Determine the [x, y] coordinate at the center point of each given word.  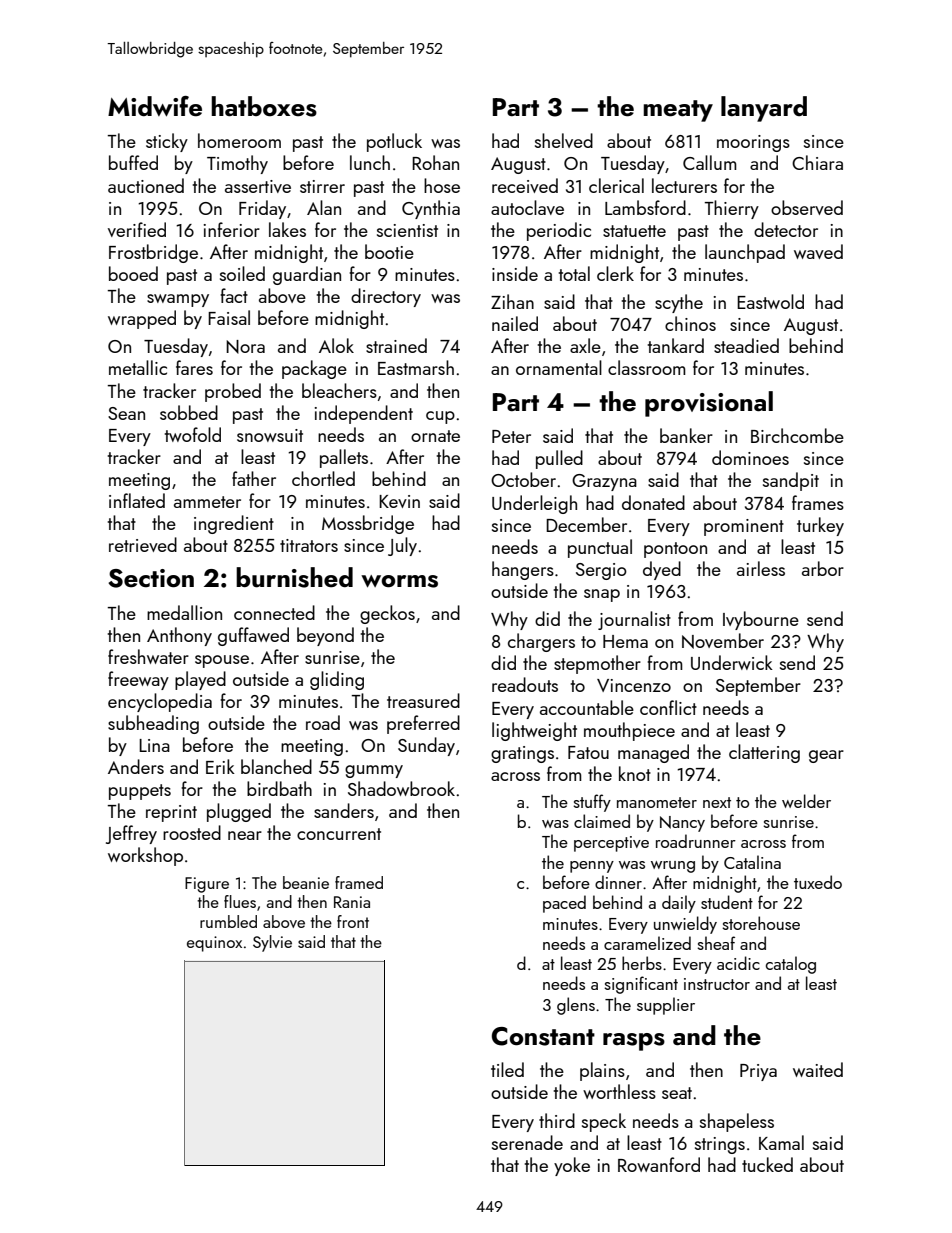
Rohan [435, 162]
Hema [625, 641]
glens [576, 1006]
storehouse [761, 923]
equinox [214, 944]
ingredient [234, 524]
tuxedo [818, 882]
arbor [823, 568]
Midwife [155, 106]
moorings [753, 143]
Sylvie [272, 943]
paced [564, 904]
